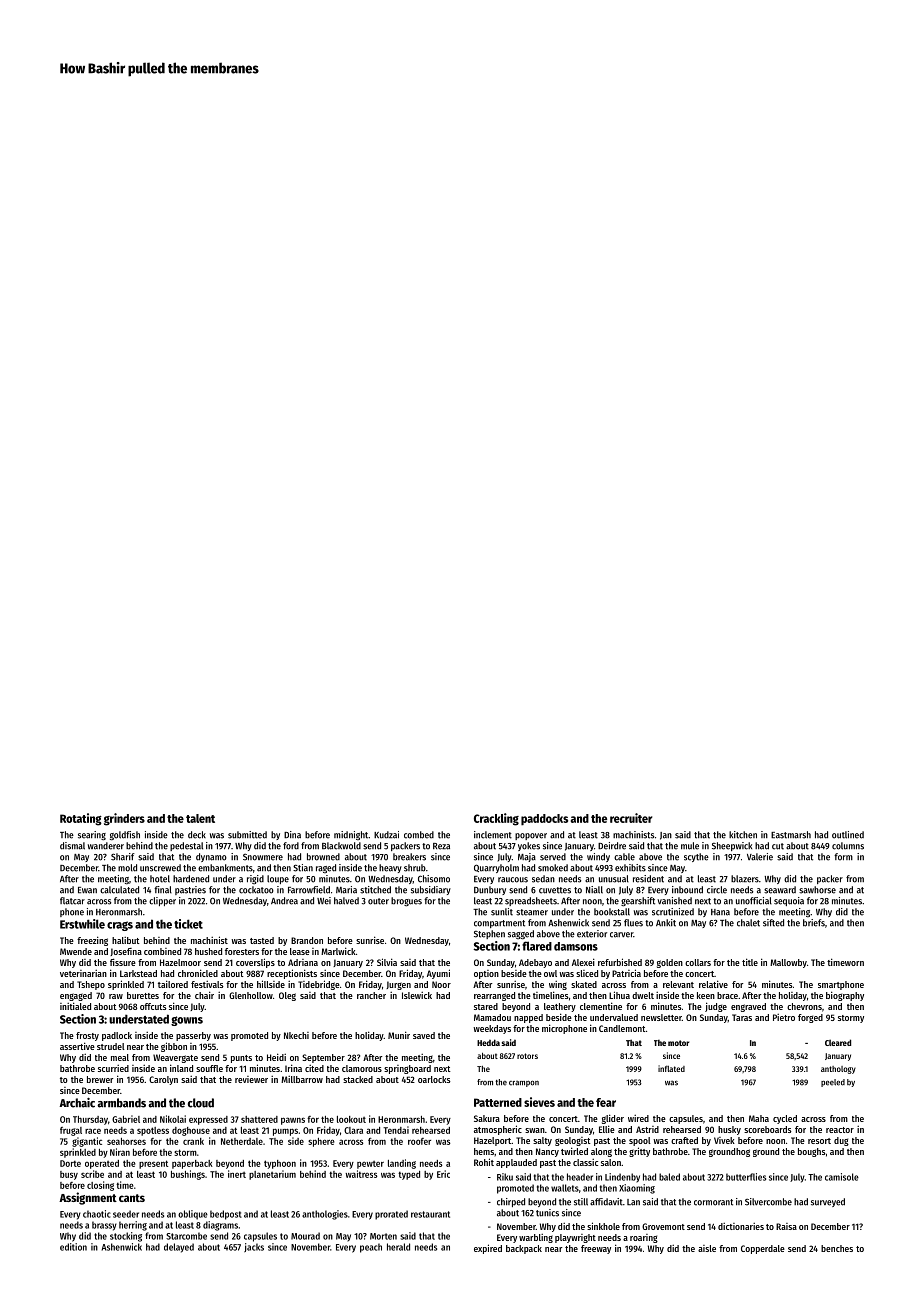  Describe the element at coordinates (537, 946) in the screenshot. I see `flared` at that location.
